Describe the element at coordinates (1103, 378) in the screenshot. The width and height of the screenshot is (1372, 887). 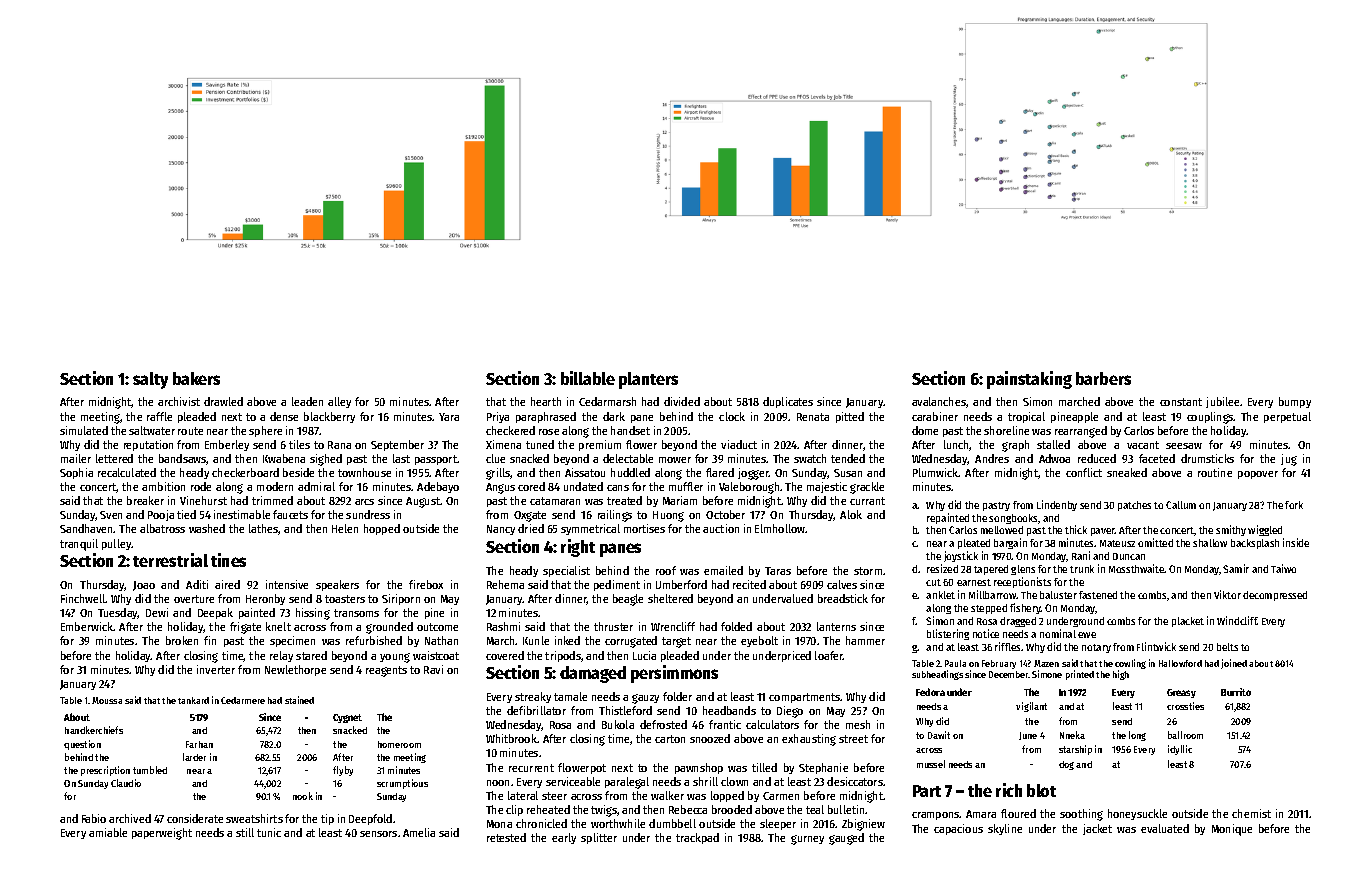
I see `barbers` at that location.
